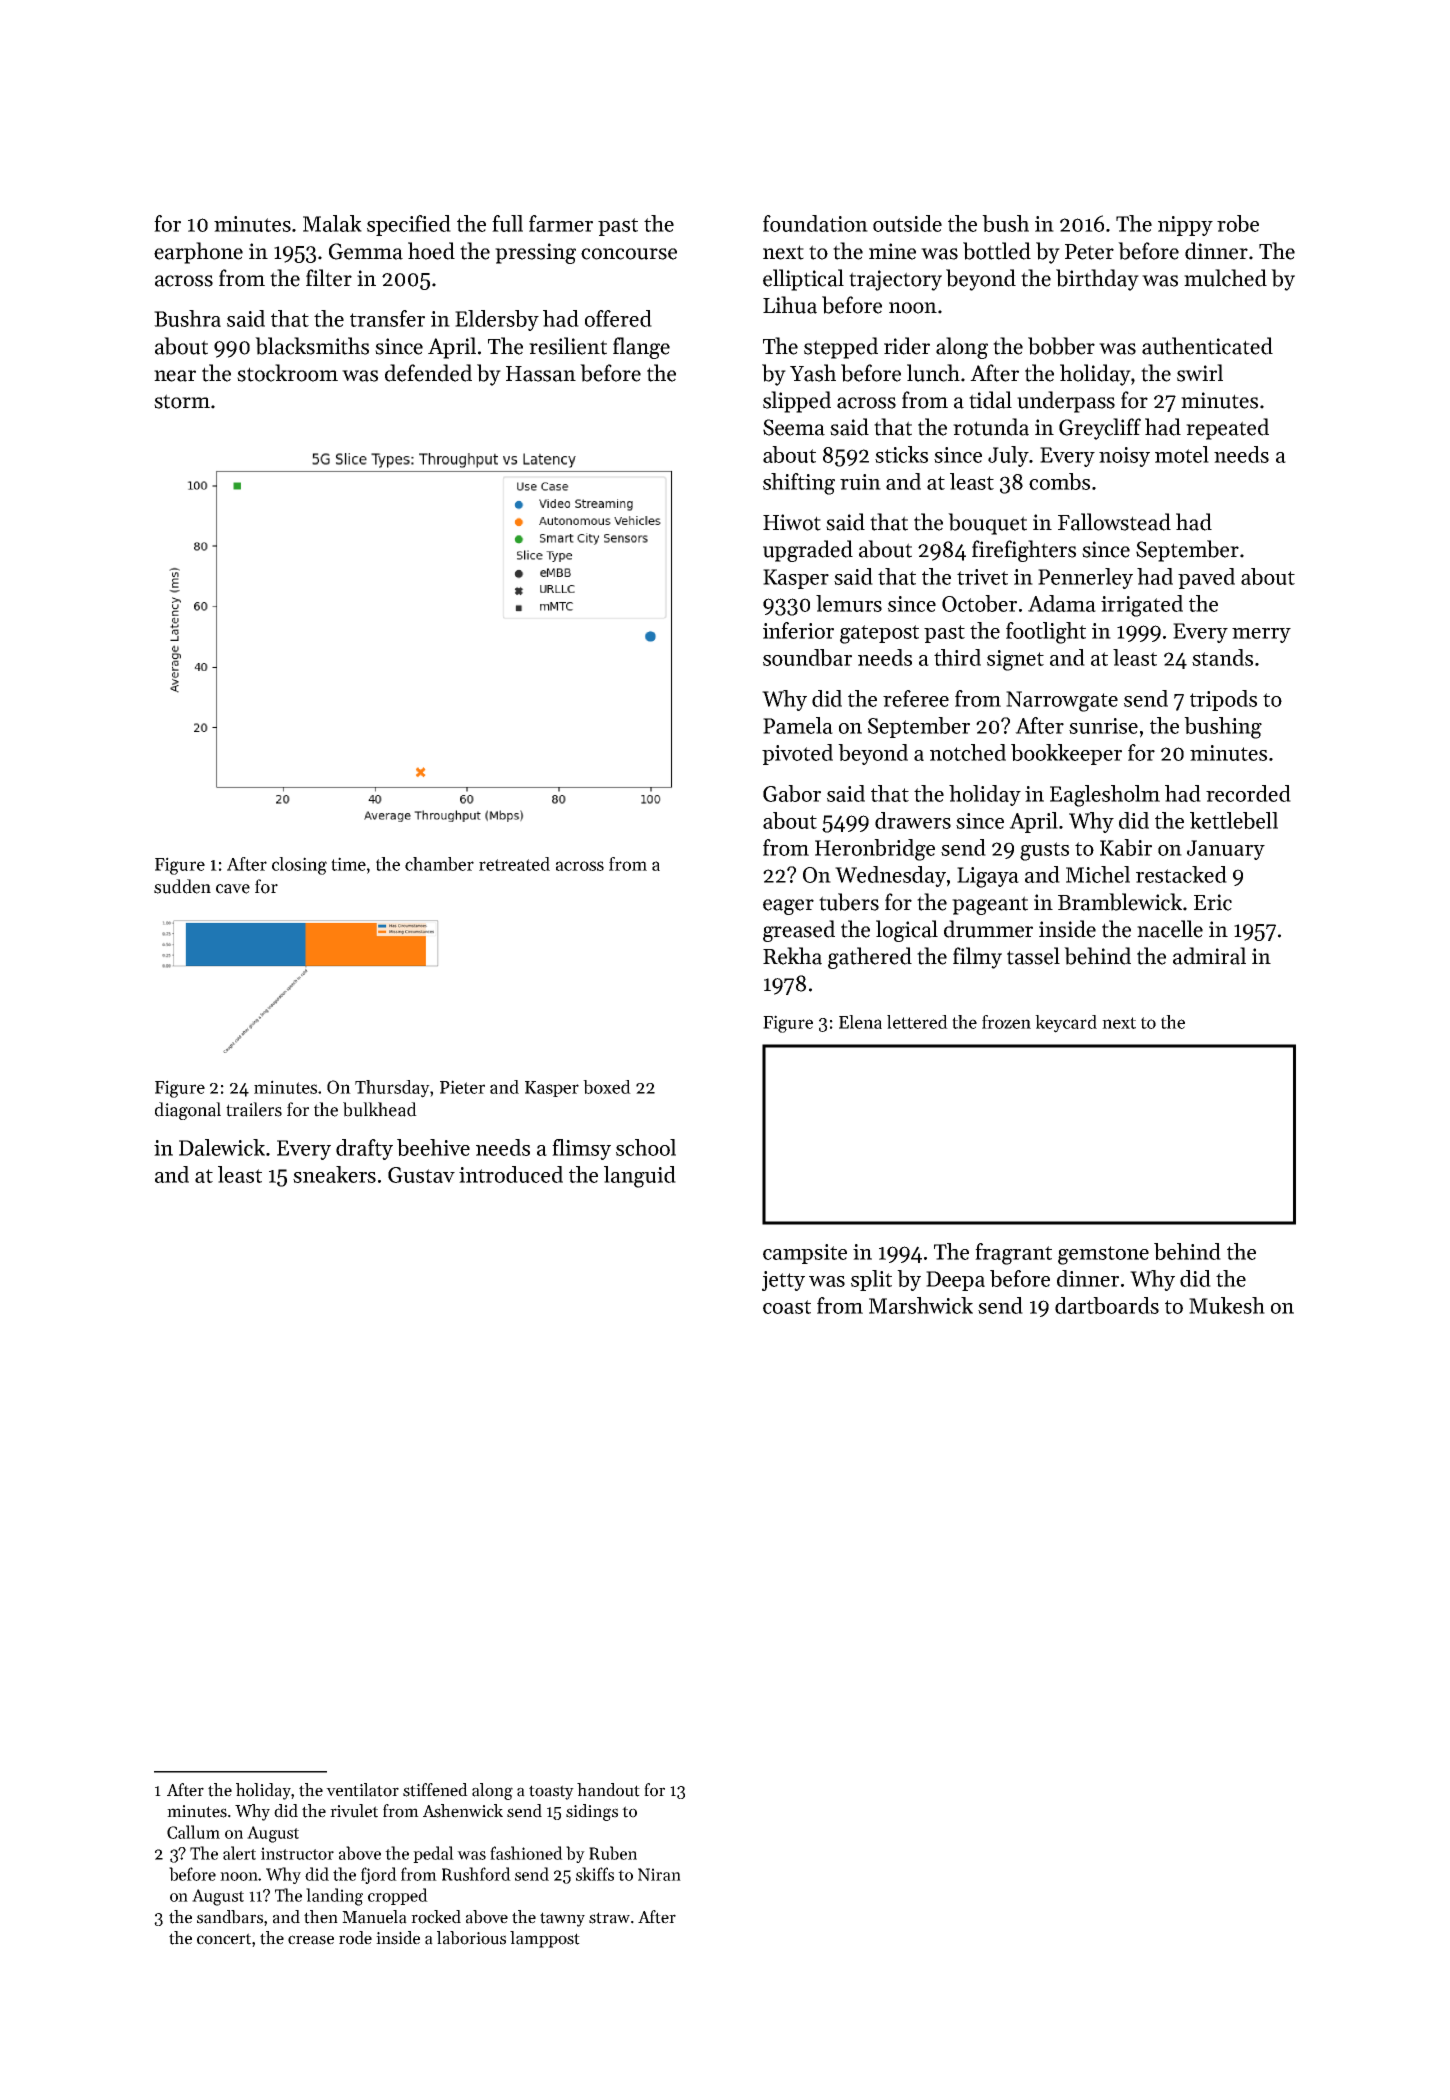 This document has height=2100, width=1450. What do you see at coordinates (629, 254) in the document?
I see `concourse` at bounding box center [629, 254].
